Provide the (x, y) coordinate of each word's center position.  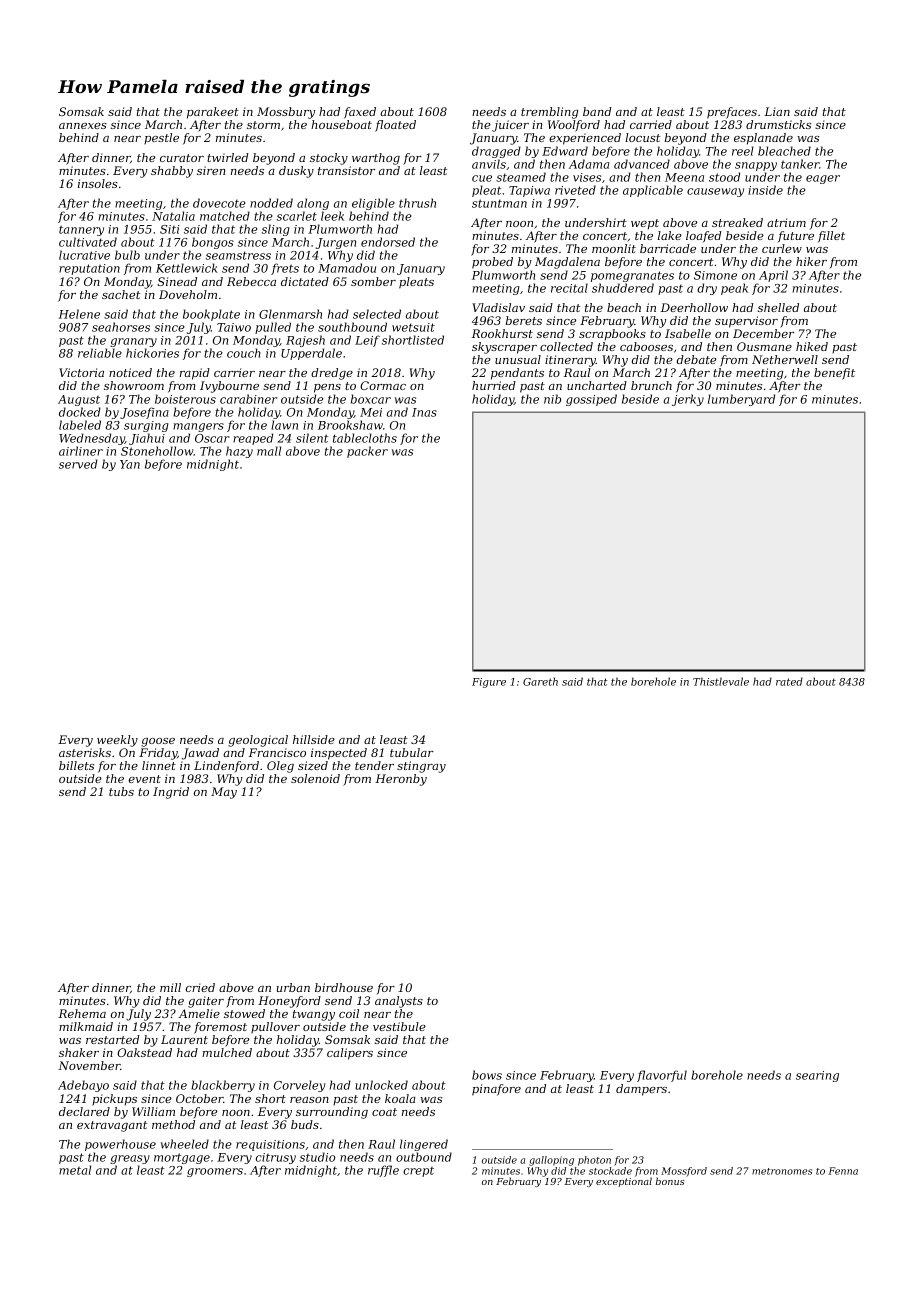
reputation (89, 269)
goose (158, 742)
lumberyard (741, 400)
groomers (215, 1172)
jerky (688, 400)
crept (418, 1172)
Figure (489, 683)
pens (327, 388)
